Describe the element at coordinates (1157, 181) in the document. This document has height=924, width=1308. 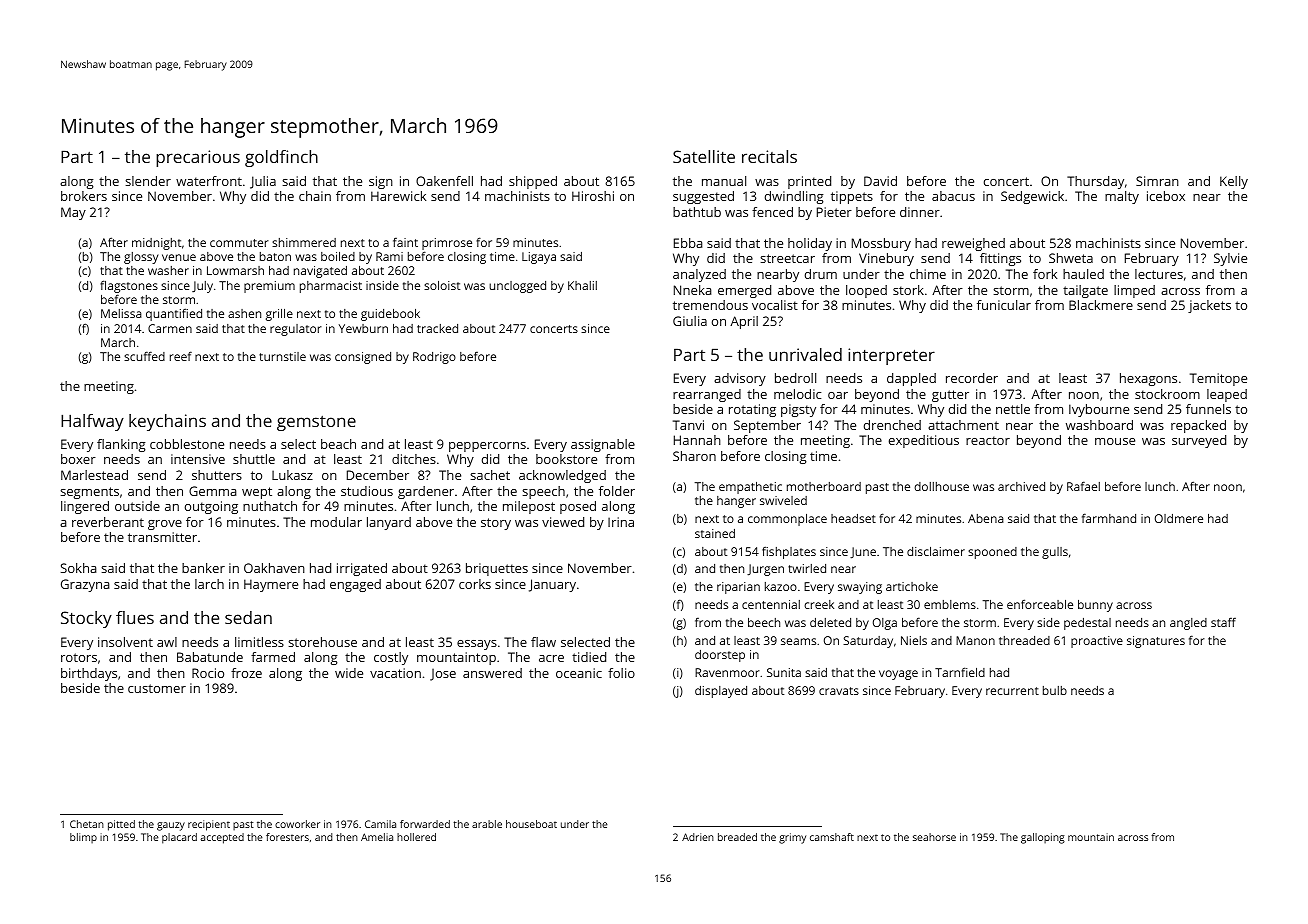
I see `Simran` at that location.
